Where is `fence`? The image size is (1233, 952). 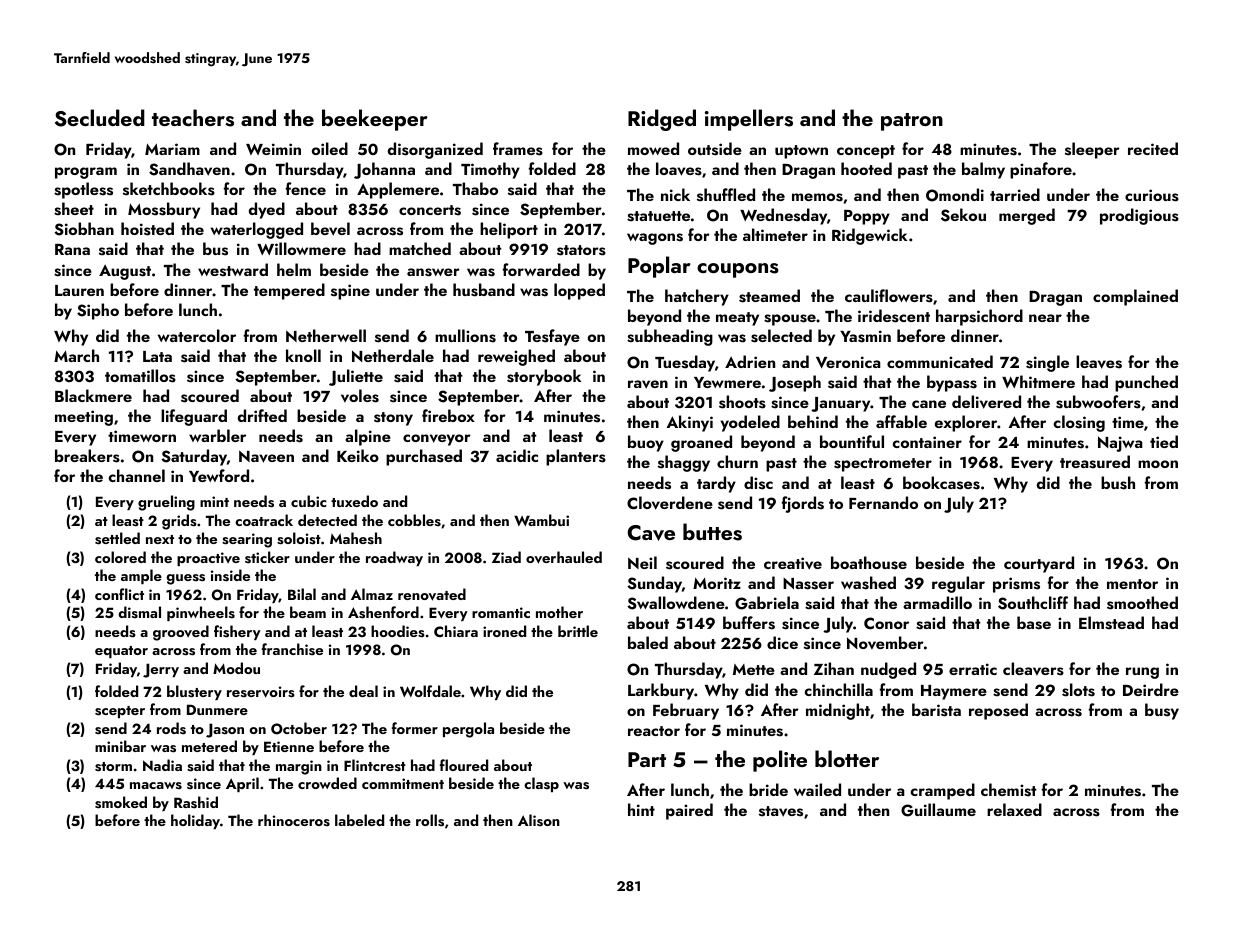
fence is located at coordinates (306, 188).
